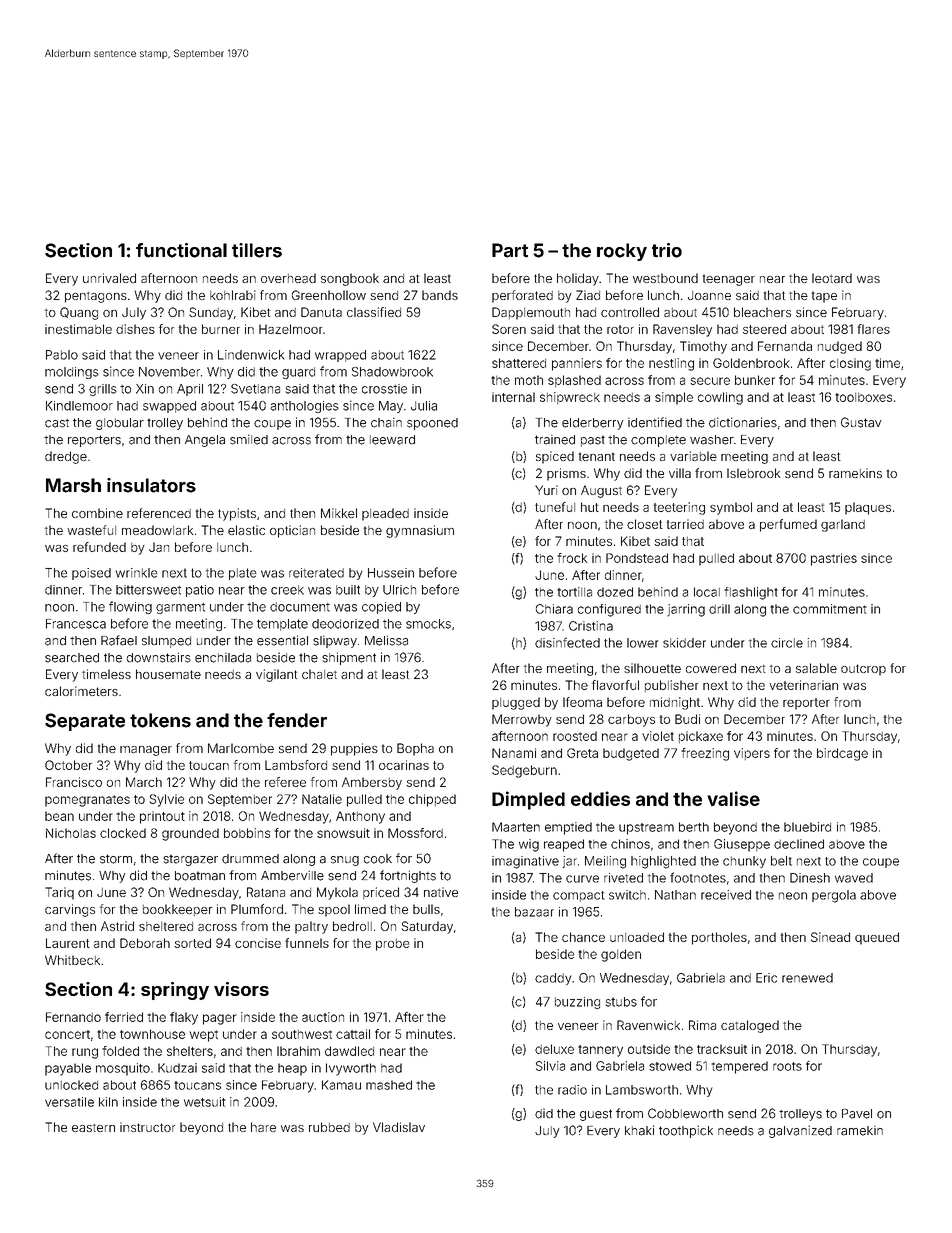 The width and height of the screenshot is (952, 1233). What do you see at coordinates (832, 278) in the screenshot?
I see `leotard` at bounding box center [832, 278].
